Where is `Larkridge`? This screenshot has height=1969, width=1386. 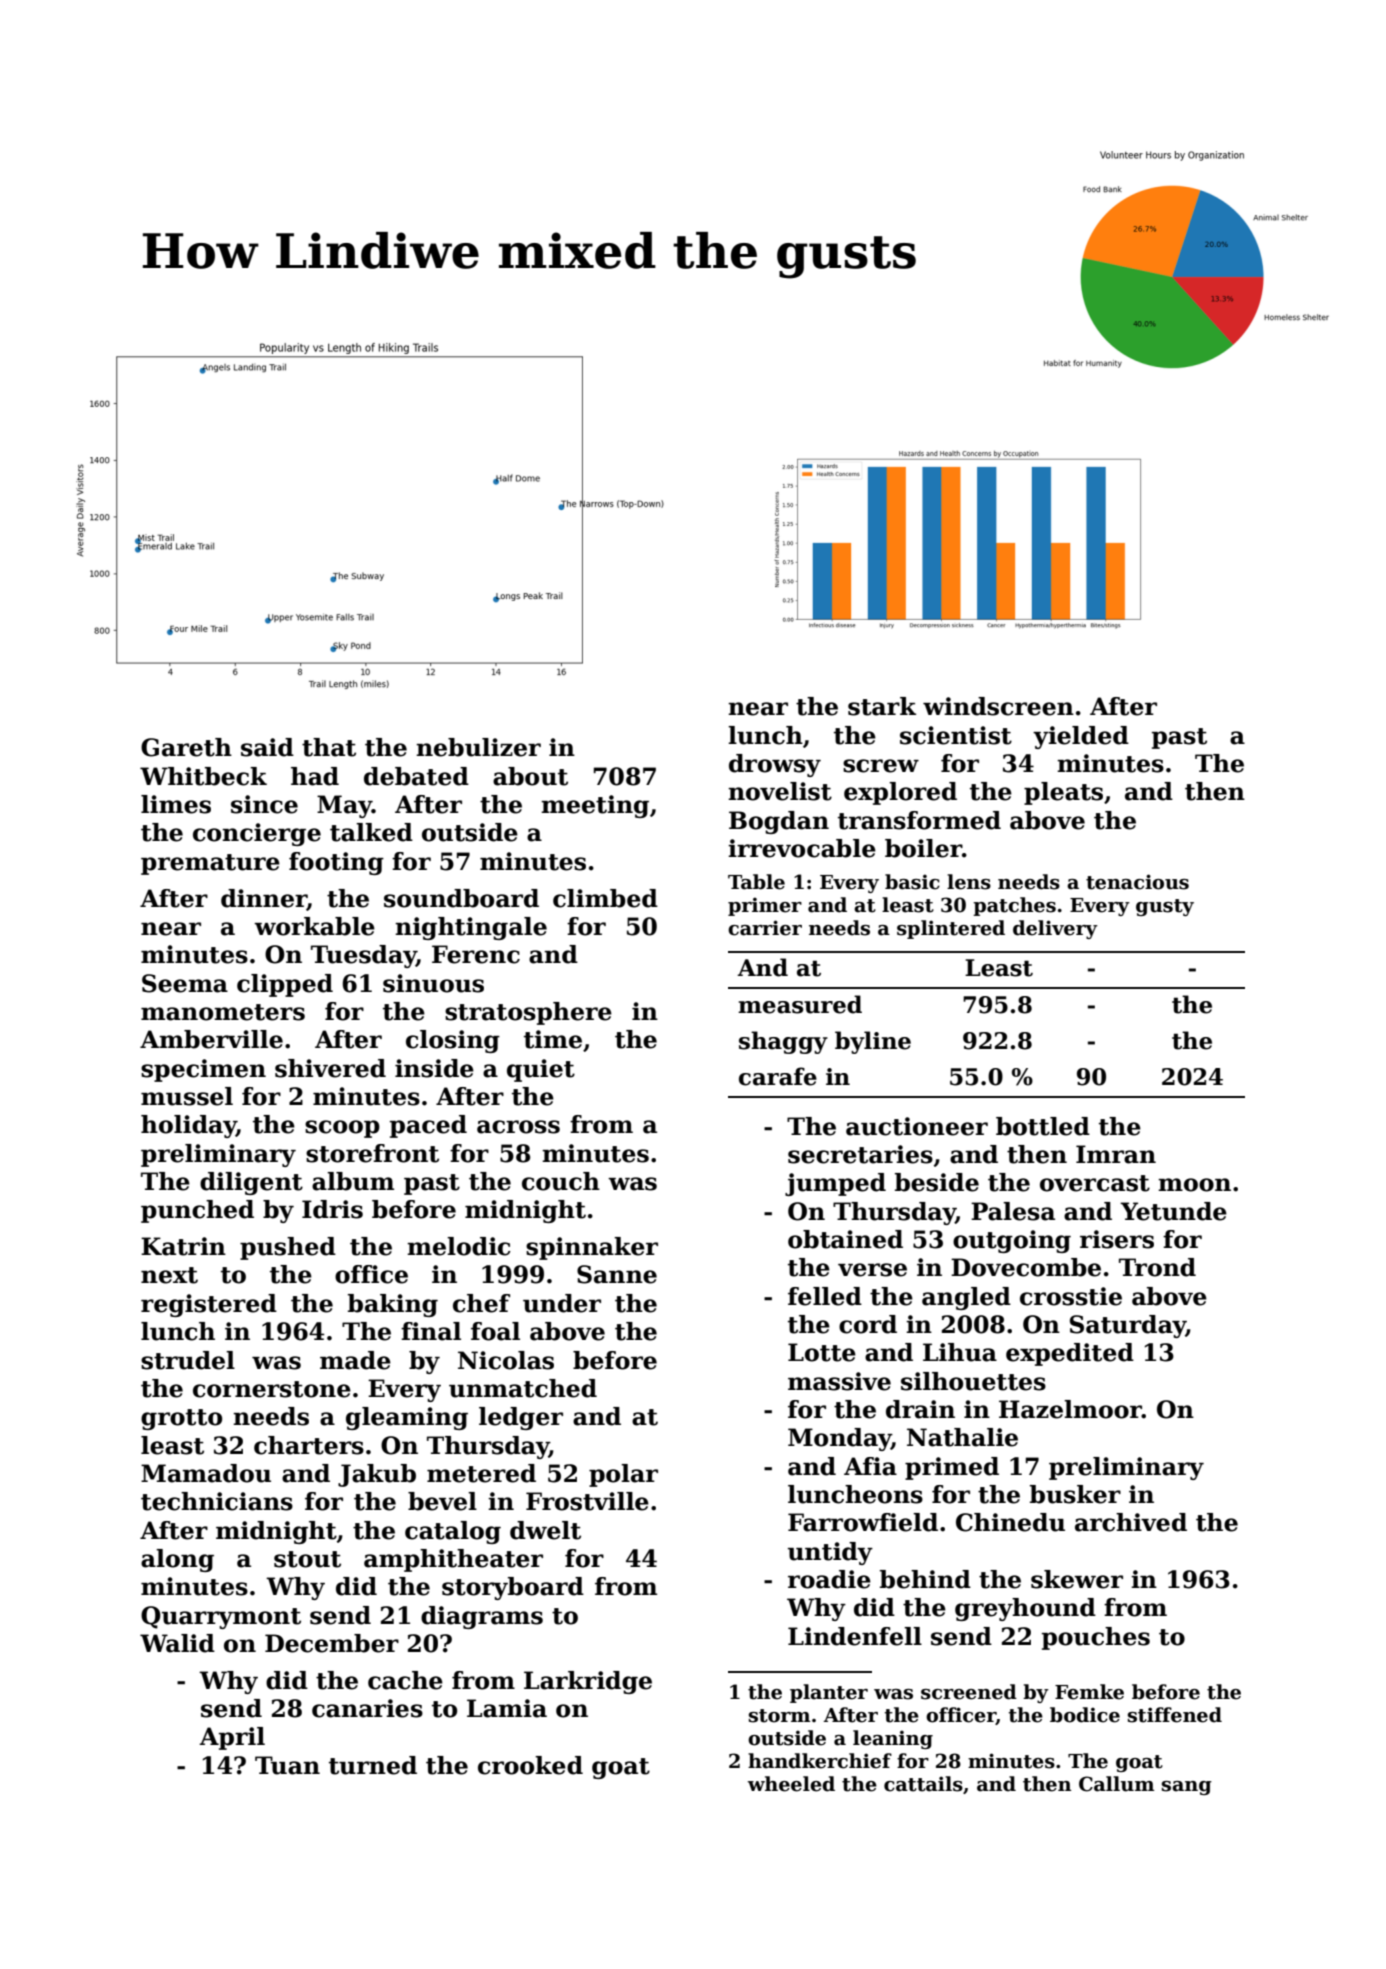 Larkridge is located at coordinates (588, 1682).
